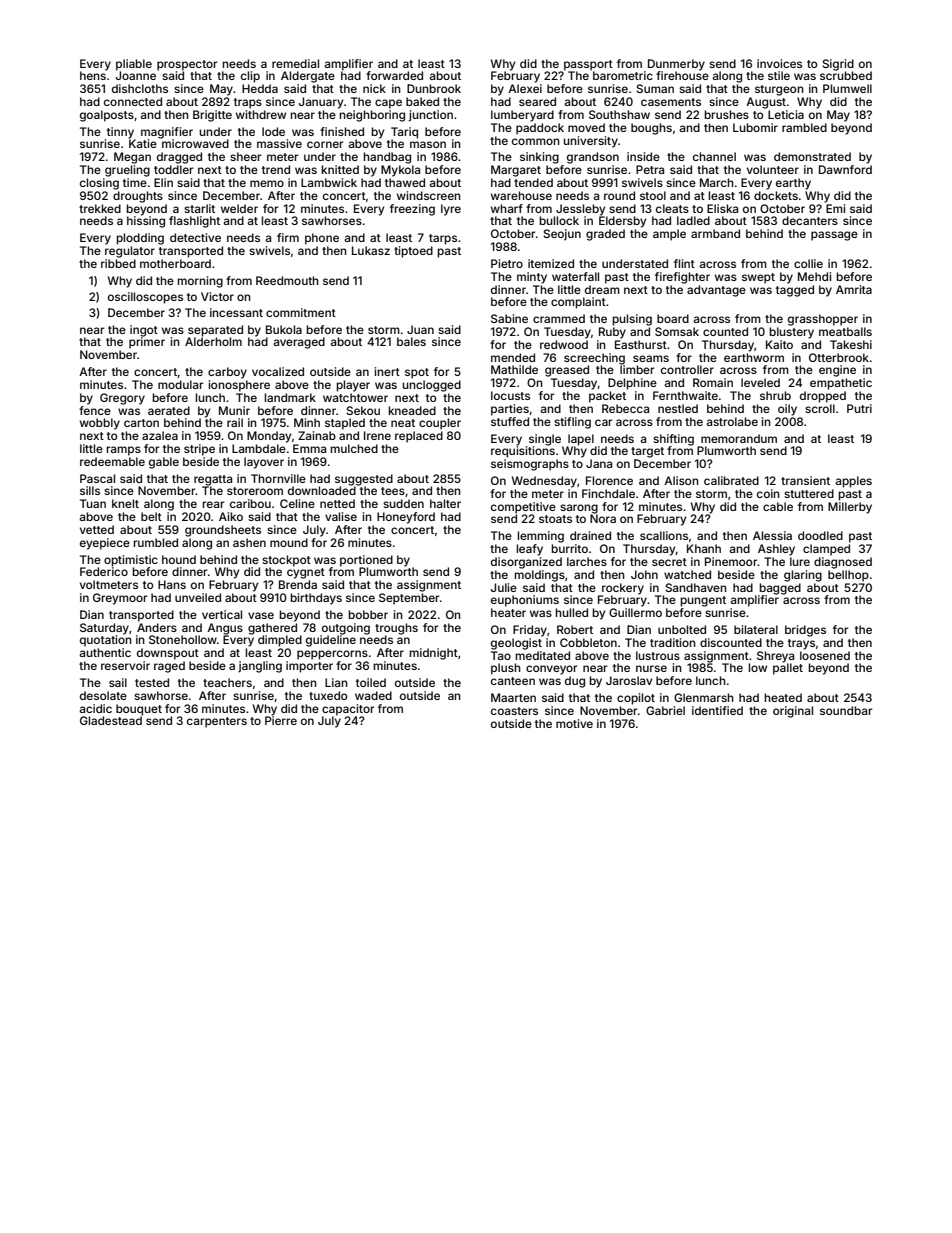  I want to click on Plumwell, so click(847, 88).
